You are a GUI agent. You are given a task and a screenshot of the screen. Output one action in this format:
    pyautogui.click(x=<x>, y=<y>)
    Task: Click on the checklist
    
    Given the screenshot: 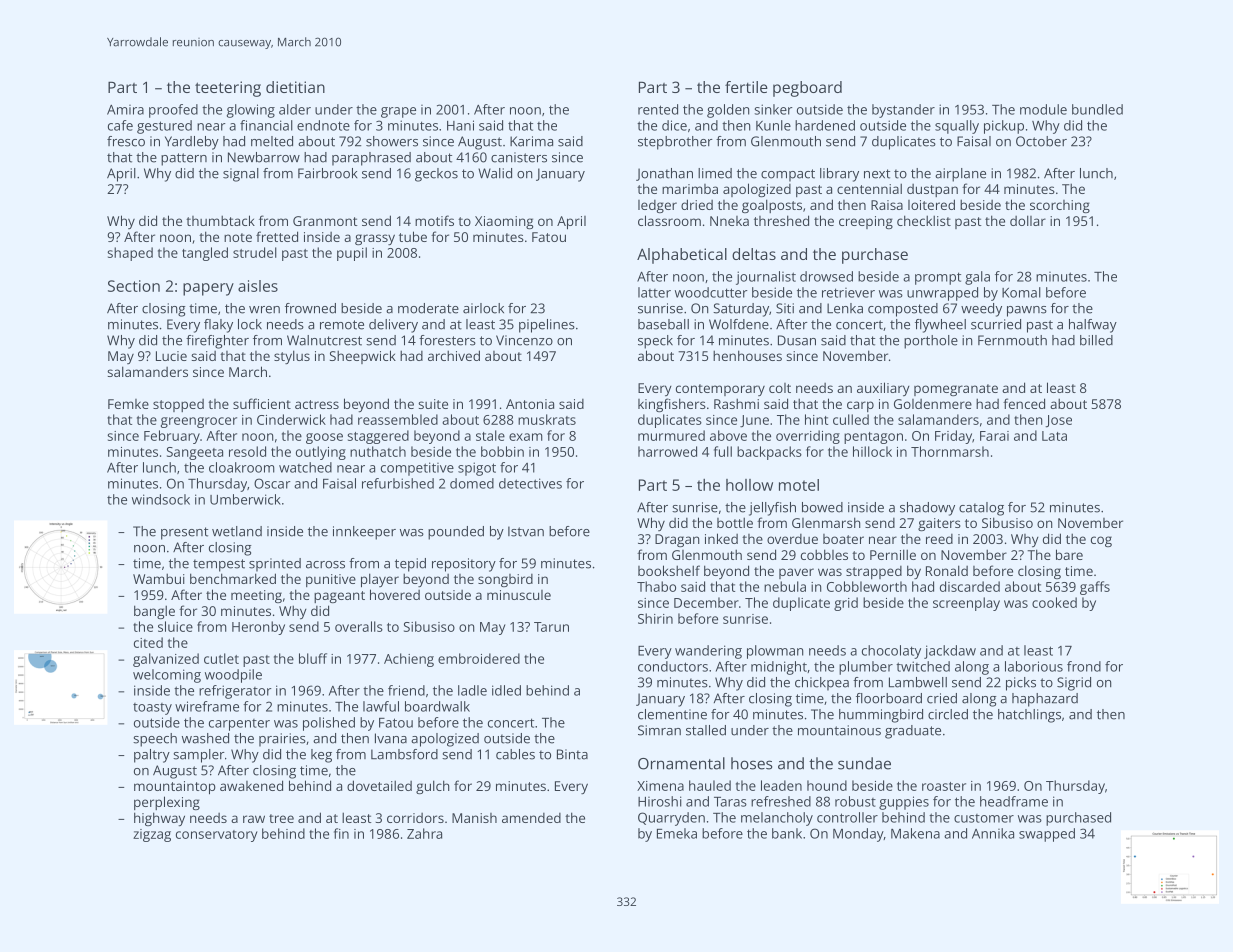 What is the action you would take?
    pyautogui.click(x=924, y=220)
